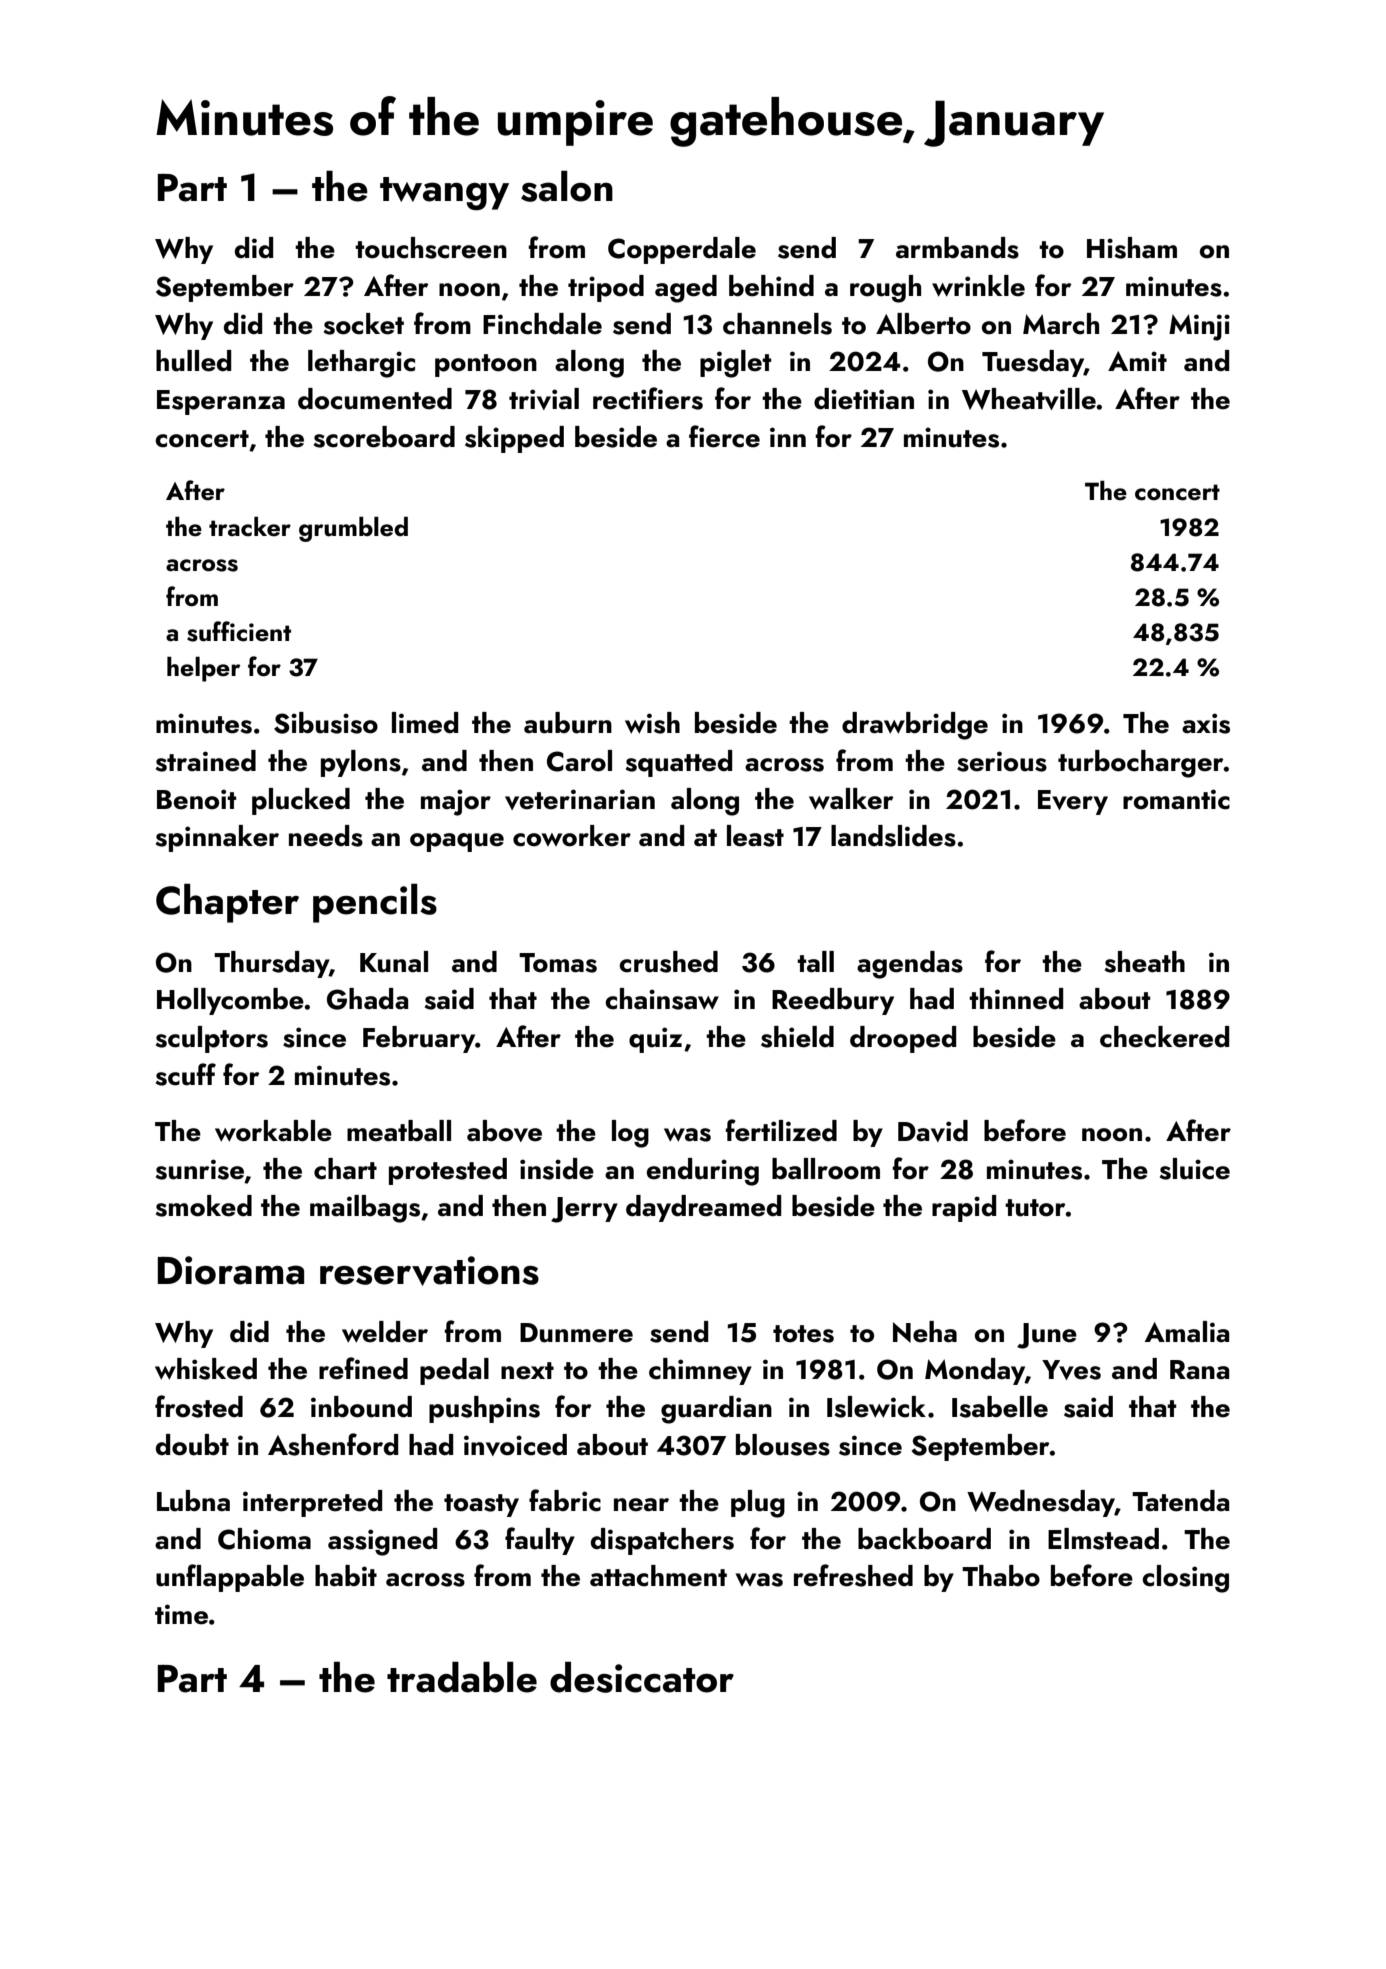 This screenshot has height=1969, width=1386. I want to click on Thabo, so click(1001, 1576).
